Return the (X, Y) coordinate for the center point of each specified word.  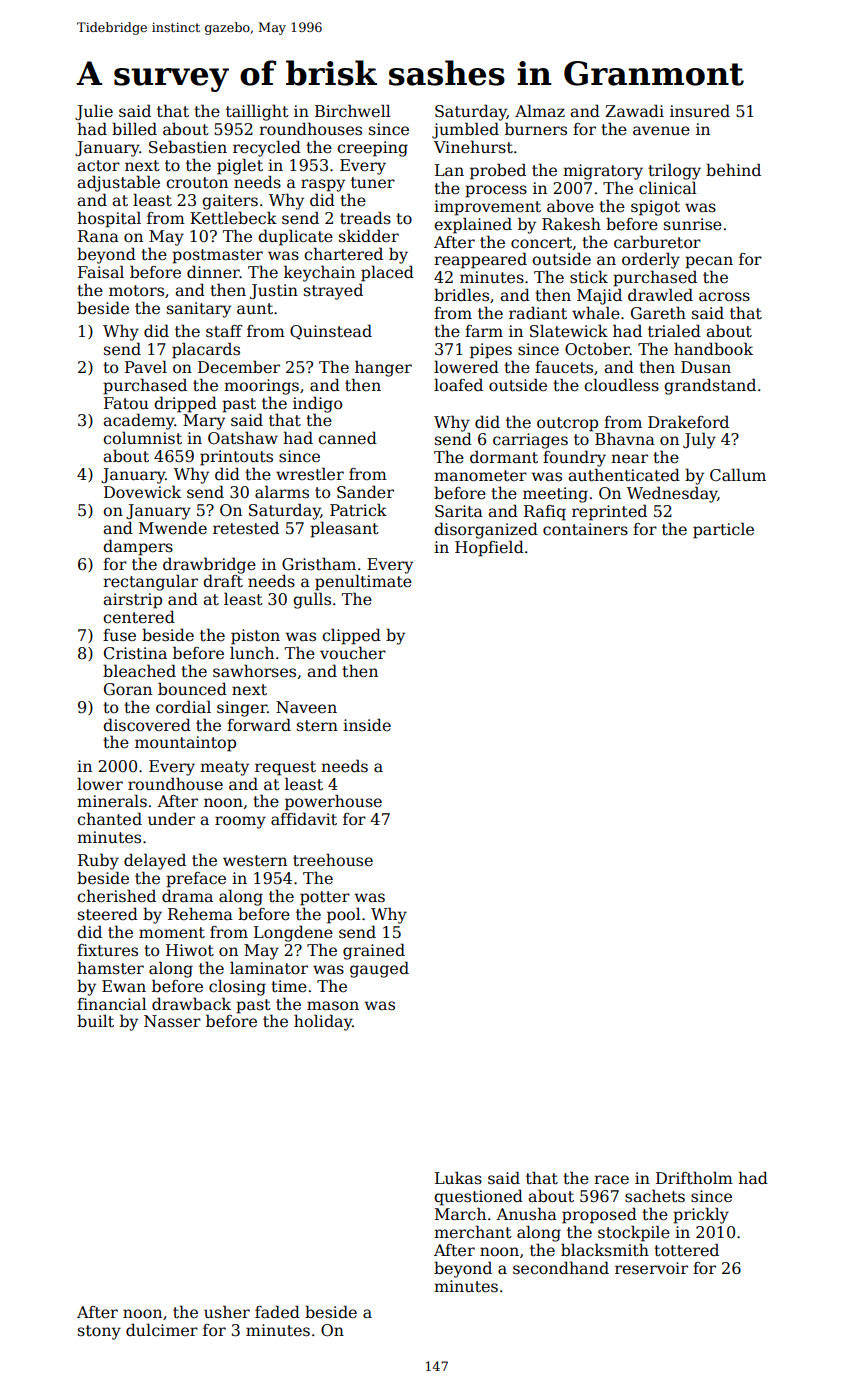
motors (136, 290)
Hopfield (489, 548)
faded (277, 1312)
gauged (379, 969)
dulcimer (162, 1329)
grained (374, 951)
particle (723, 530)
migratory (603, 172)
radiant (538, 313)
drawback (191, 1004)
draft (223, 581)
